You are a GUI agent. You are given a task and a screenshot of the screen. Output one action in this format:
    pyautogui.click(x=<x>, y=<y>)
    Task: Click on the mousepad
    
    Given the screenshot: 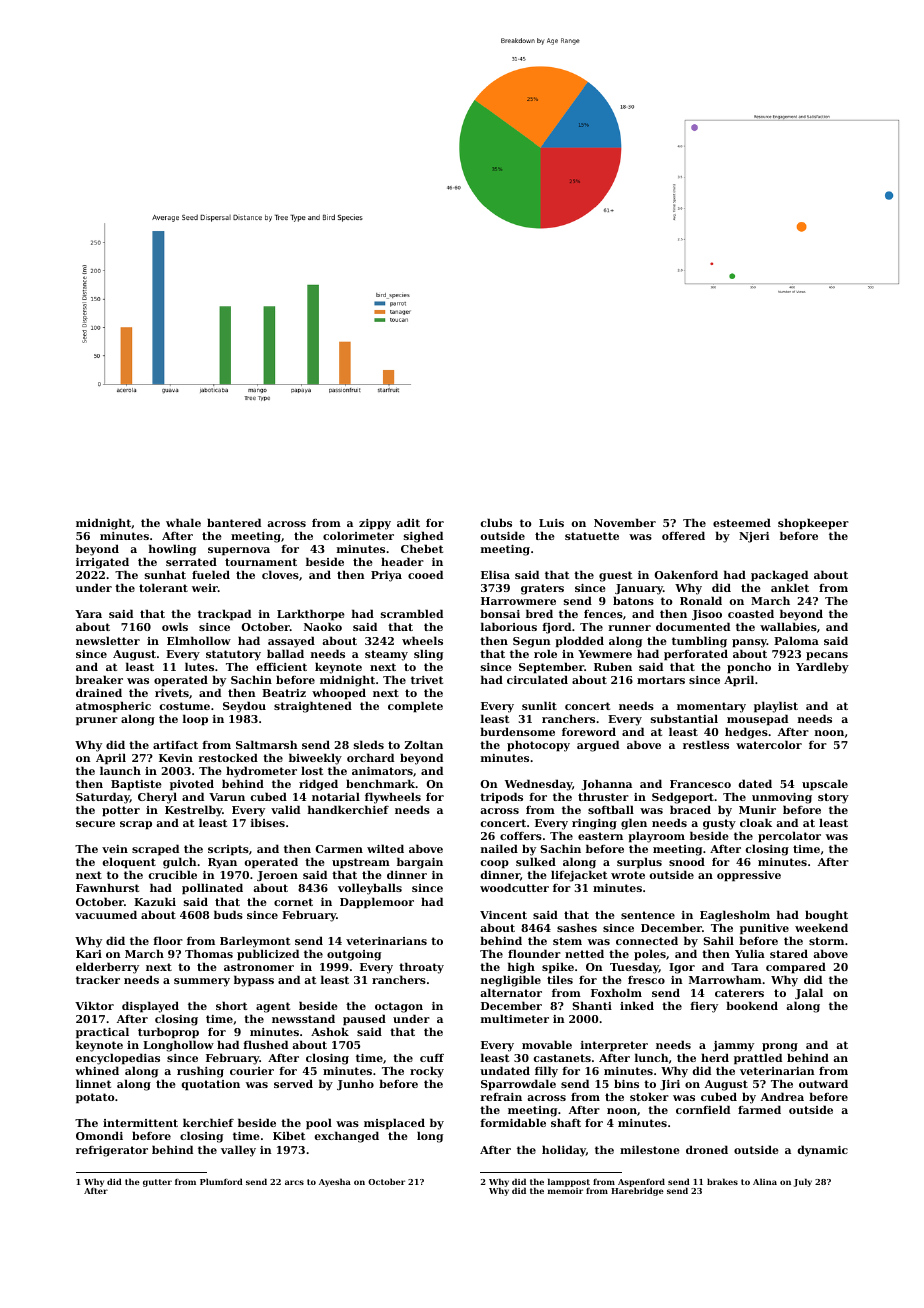 What is the action you would take?
    pyautogui.click(x=757, y=720)
